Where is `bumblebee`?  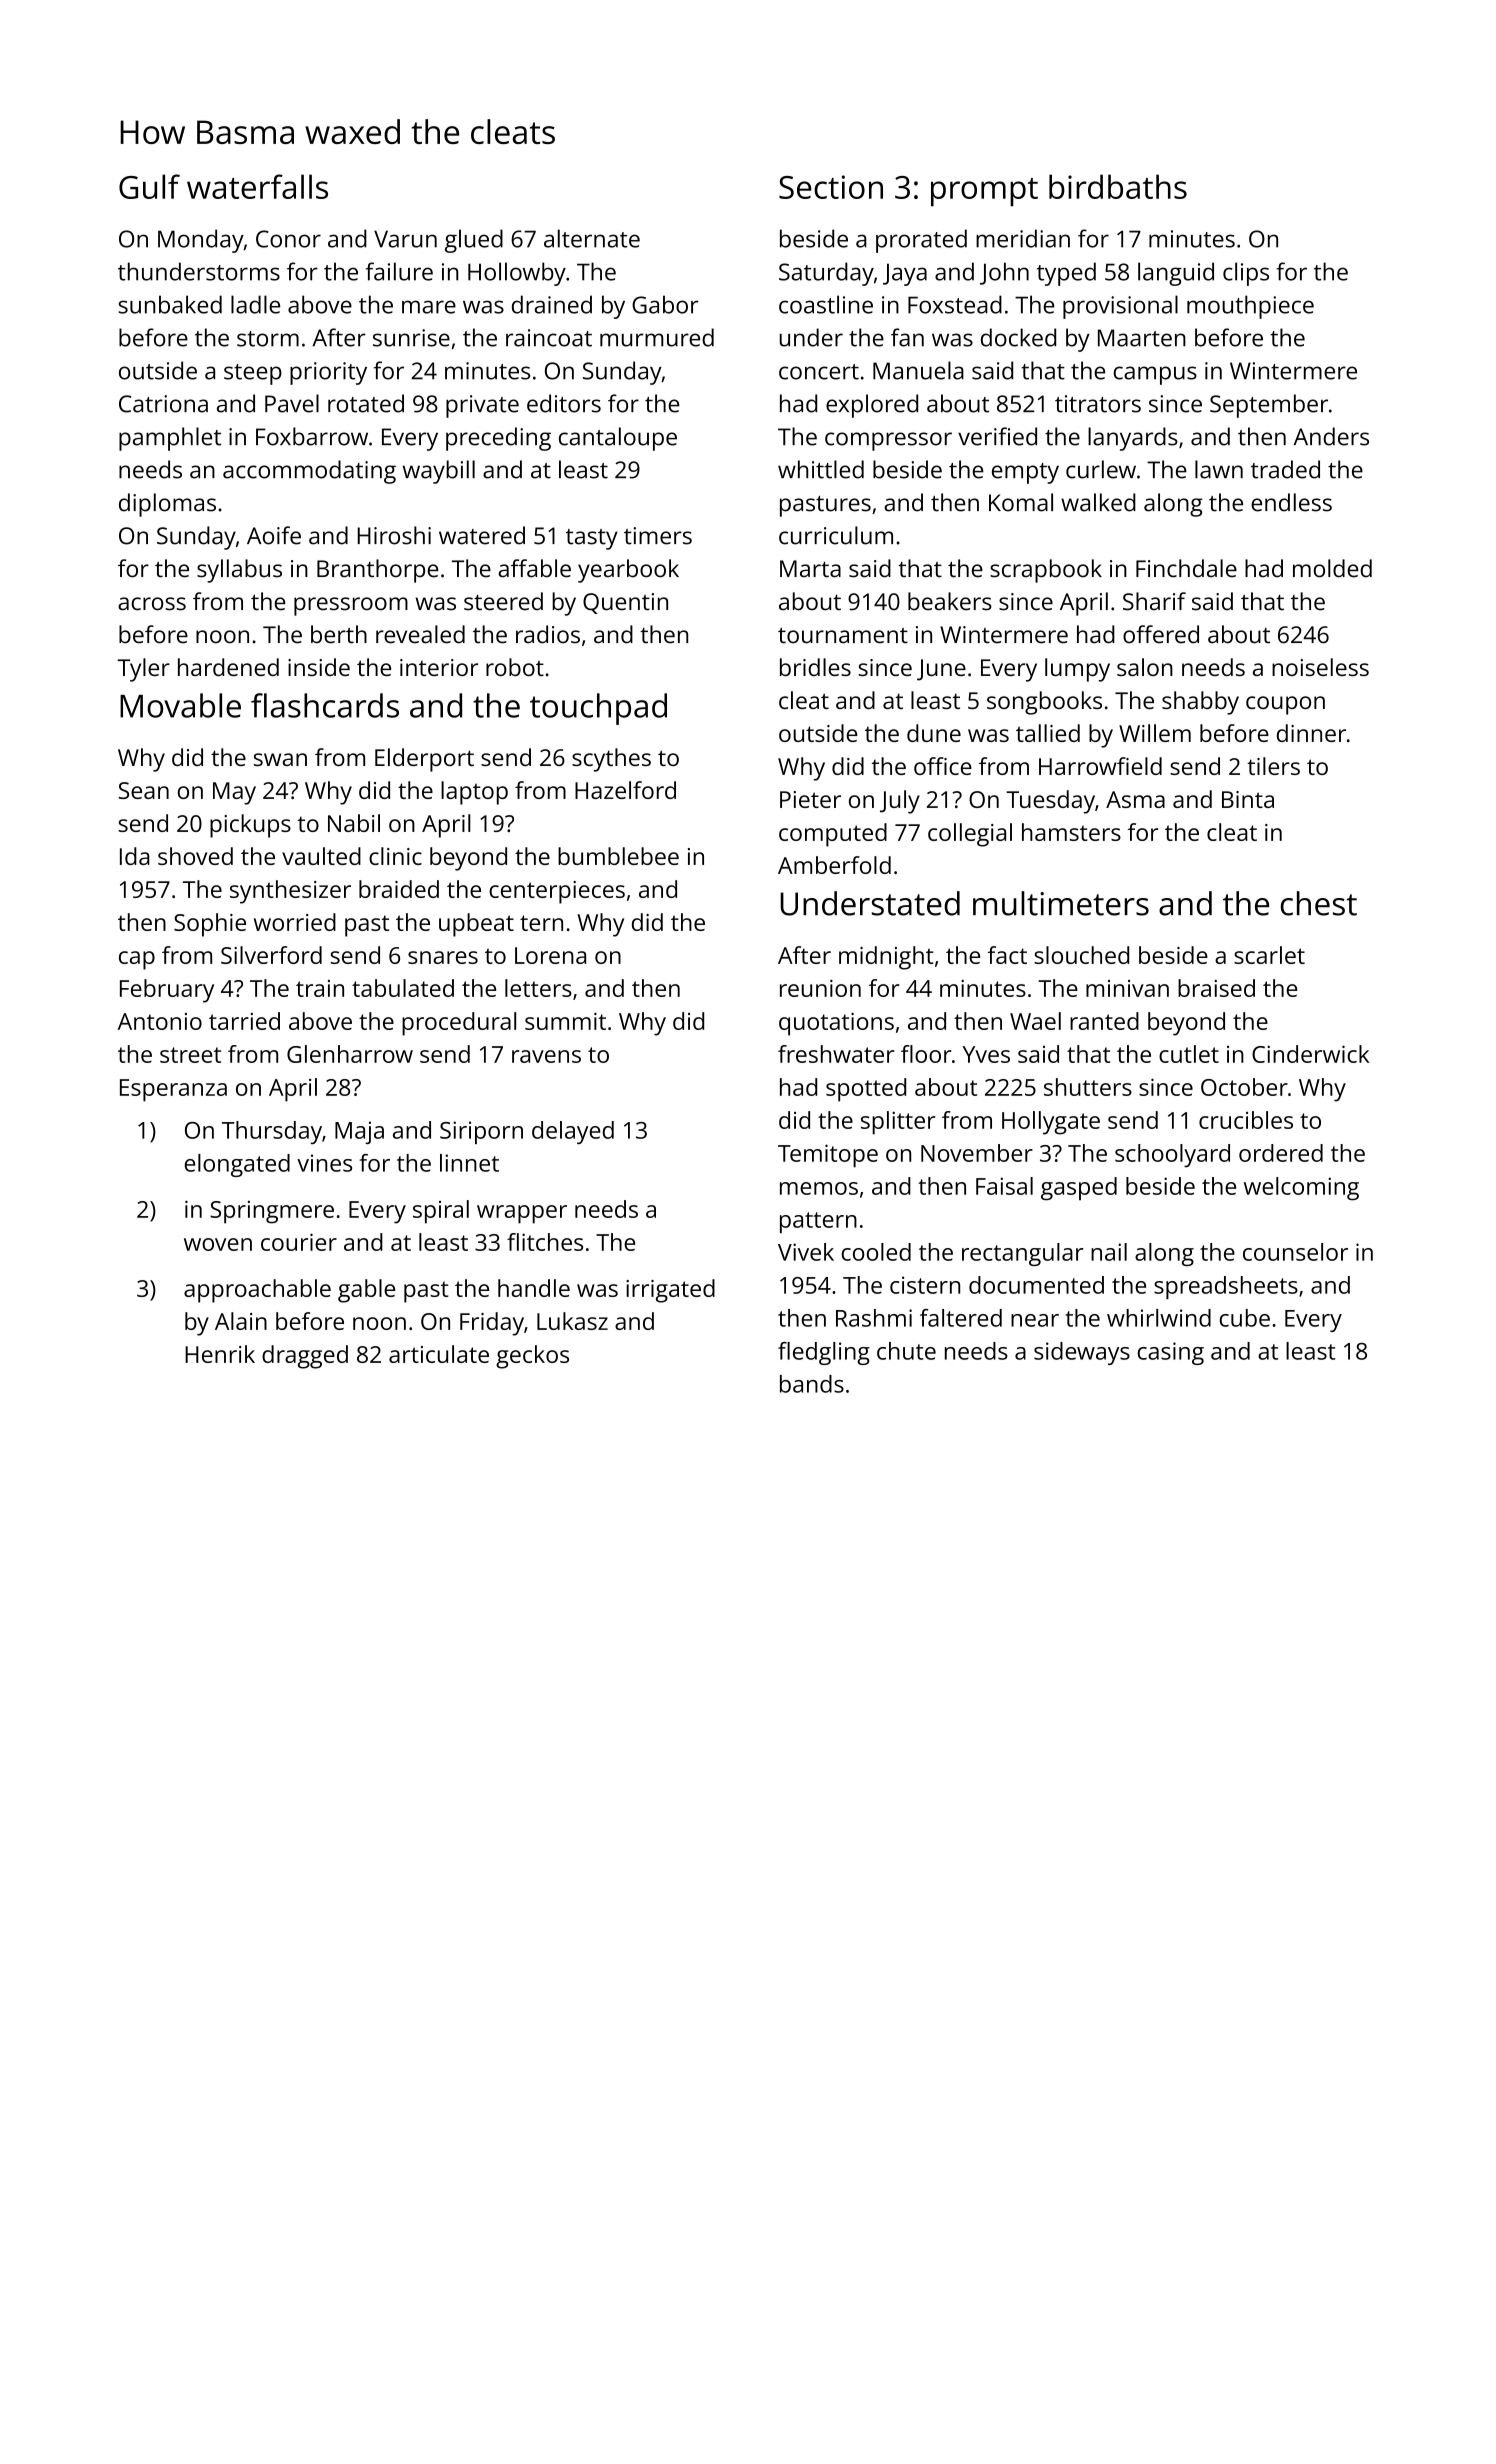 bumblebee is located at coordinates (618, 856).
